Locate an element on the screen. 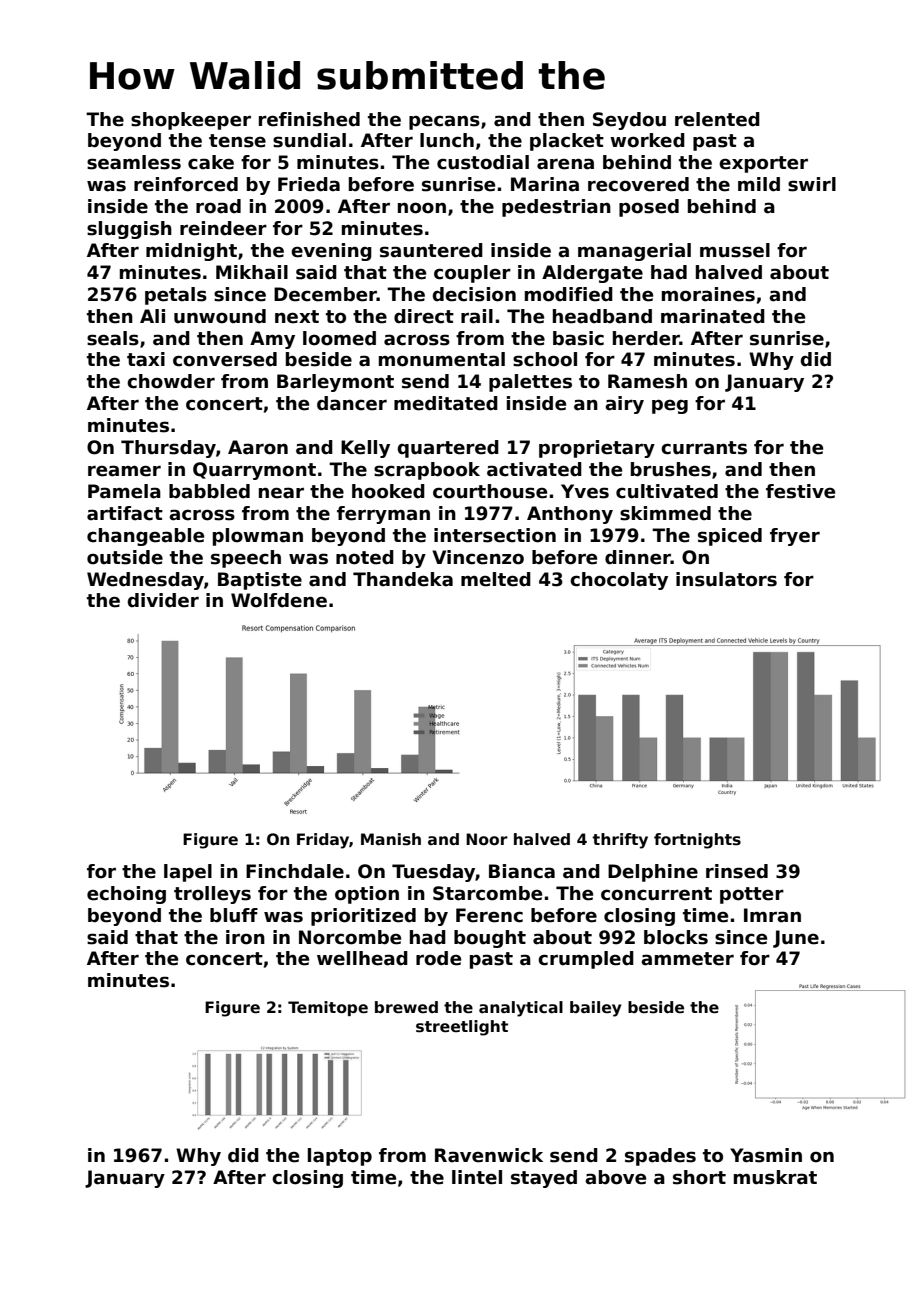  moraines is located at coordinates (708, 294).
